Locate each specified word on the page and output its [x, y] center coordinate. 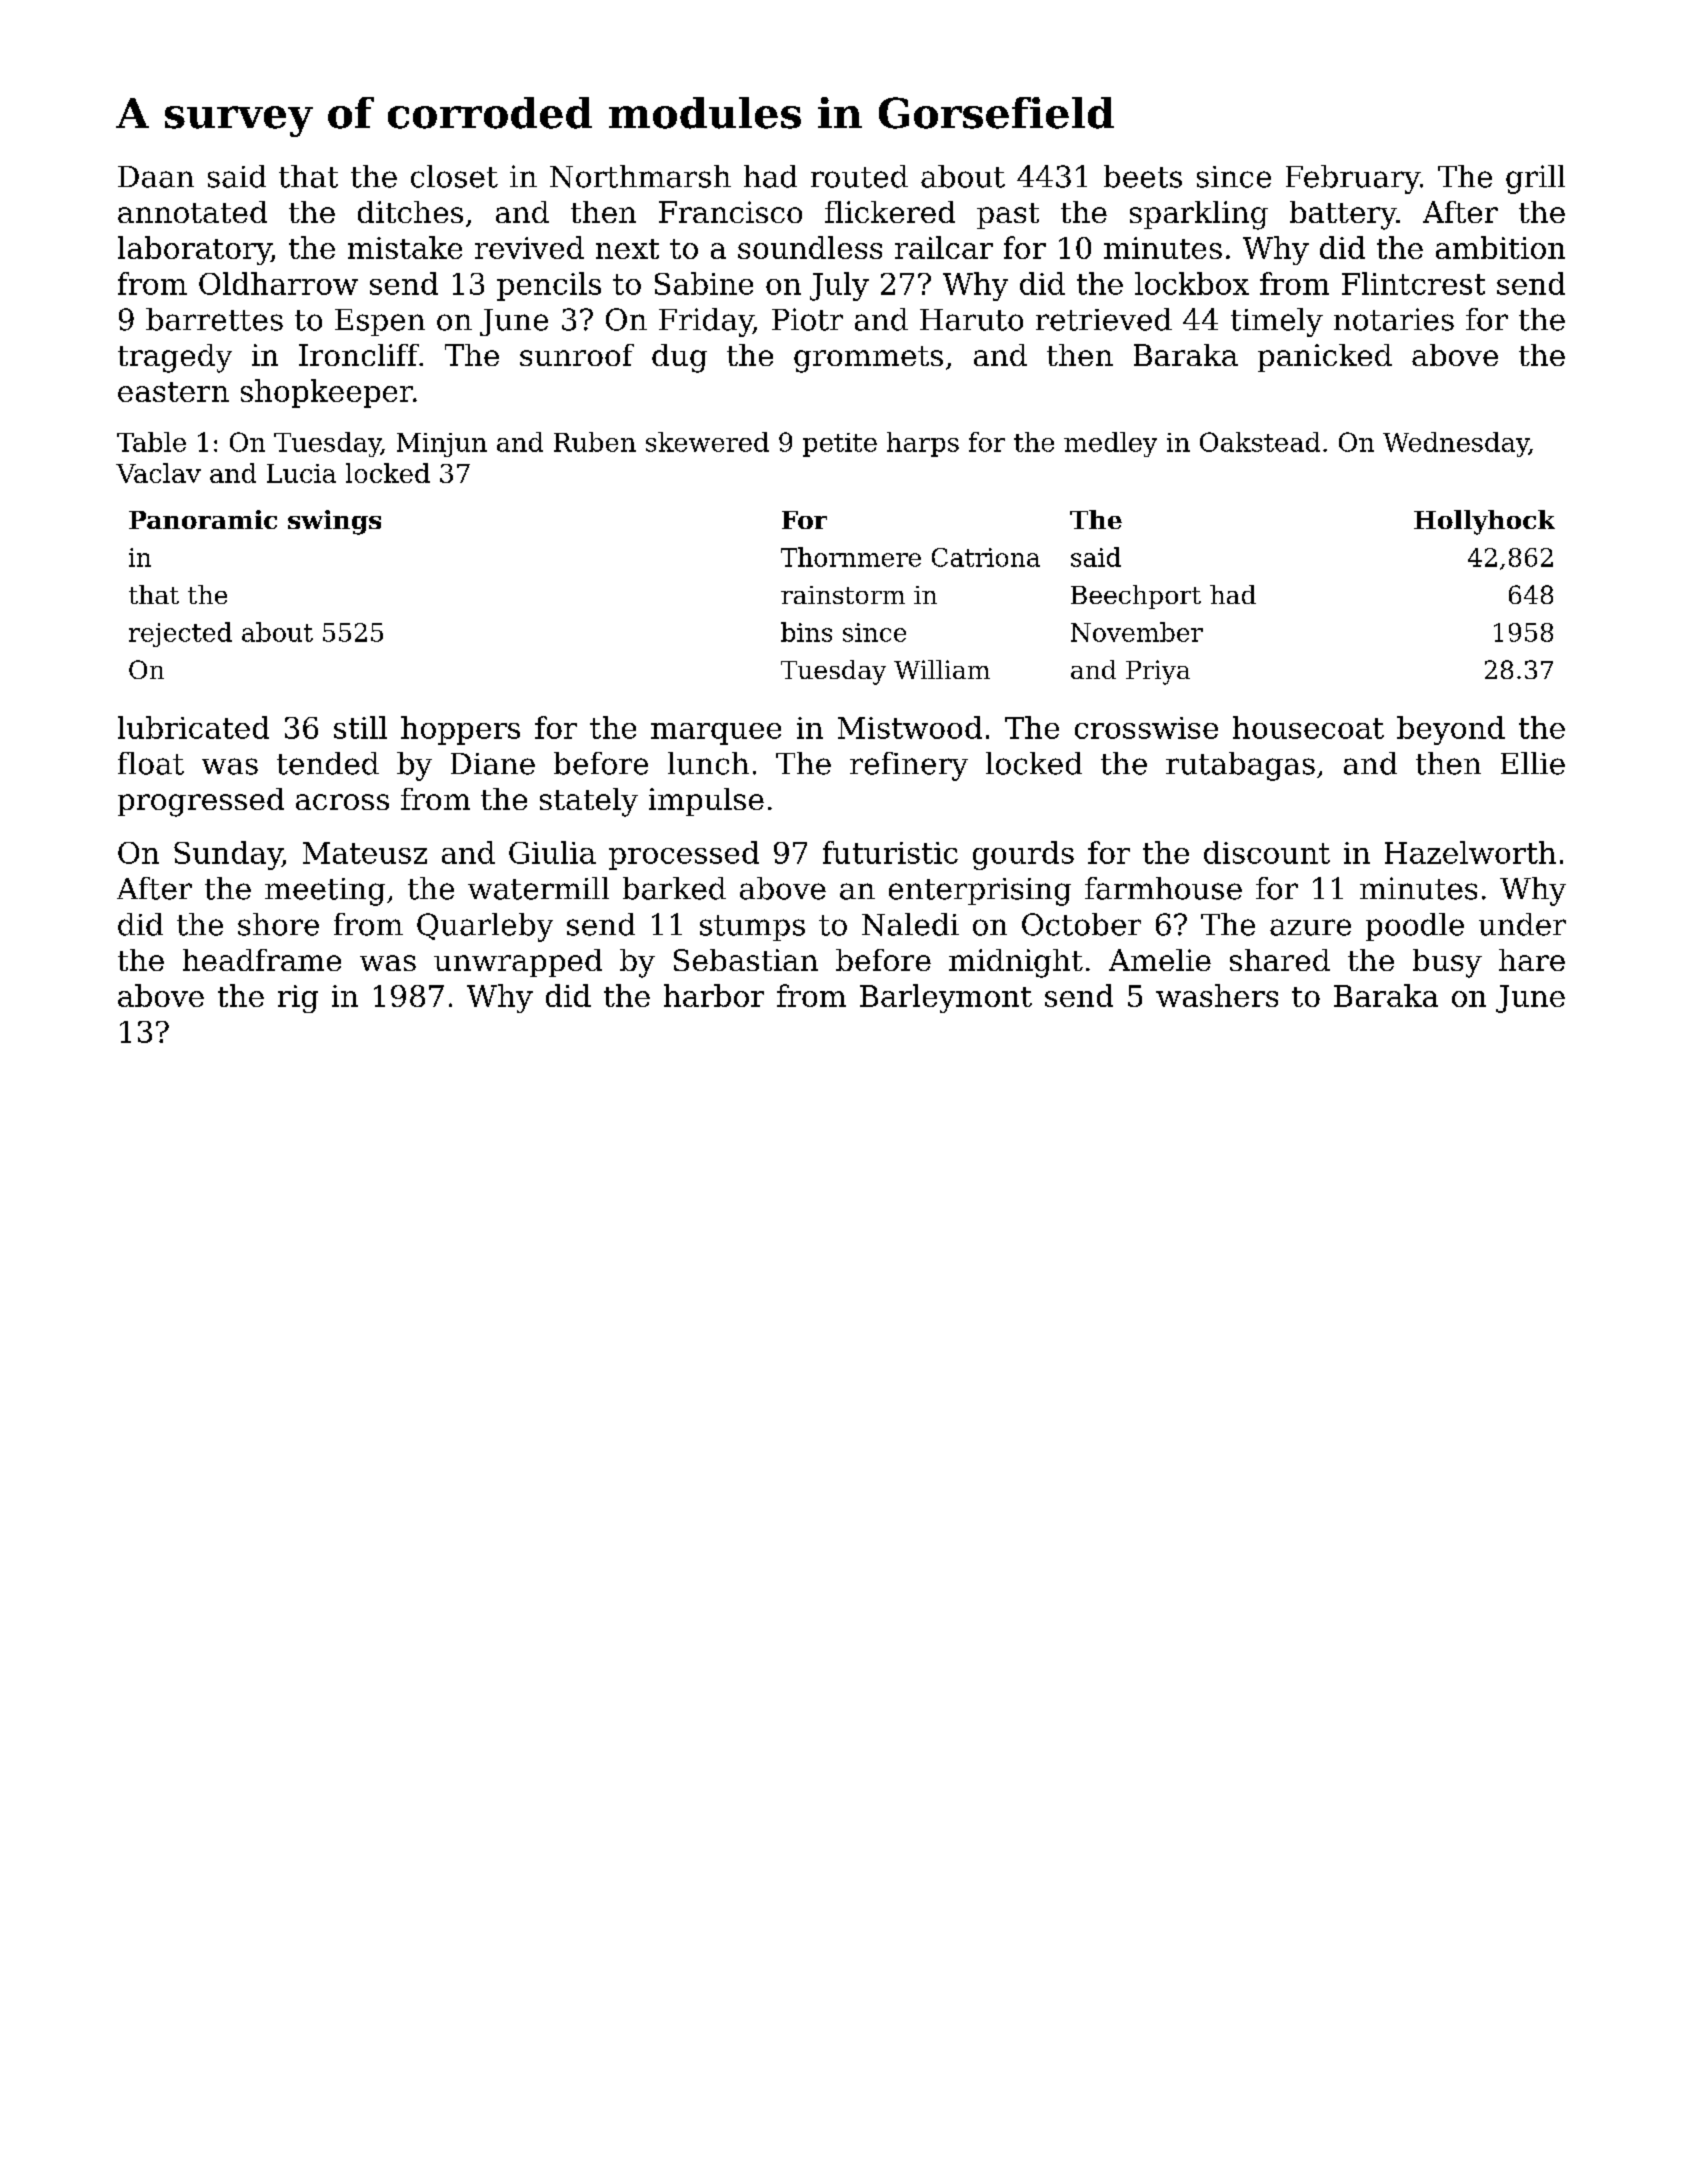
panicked [1325, 358]
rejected [180, 634]
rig [298, 999]
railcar [944, 247]
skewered [707, 442]
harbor [714, 995]
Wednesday [1456, 444]
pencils [549, 286]
